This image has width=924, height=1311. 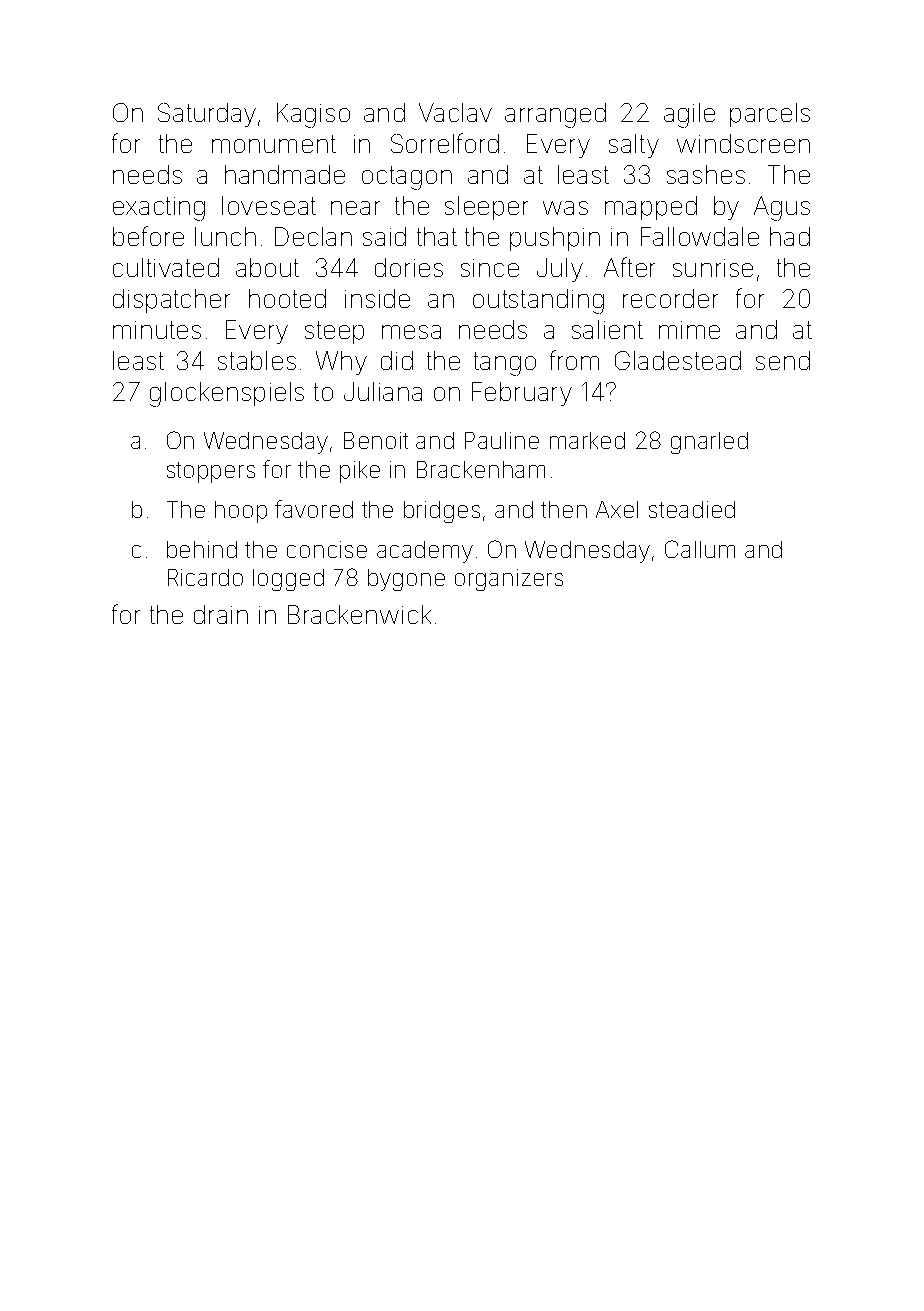 What do you see at coordinates (157, 330) in the image?
I see `minutes` at bounding box center [157, 330].
